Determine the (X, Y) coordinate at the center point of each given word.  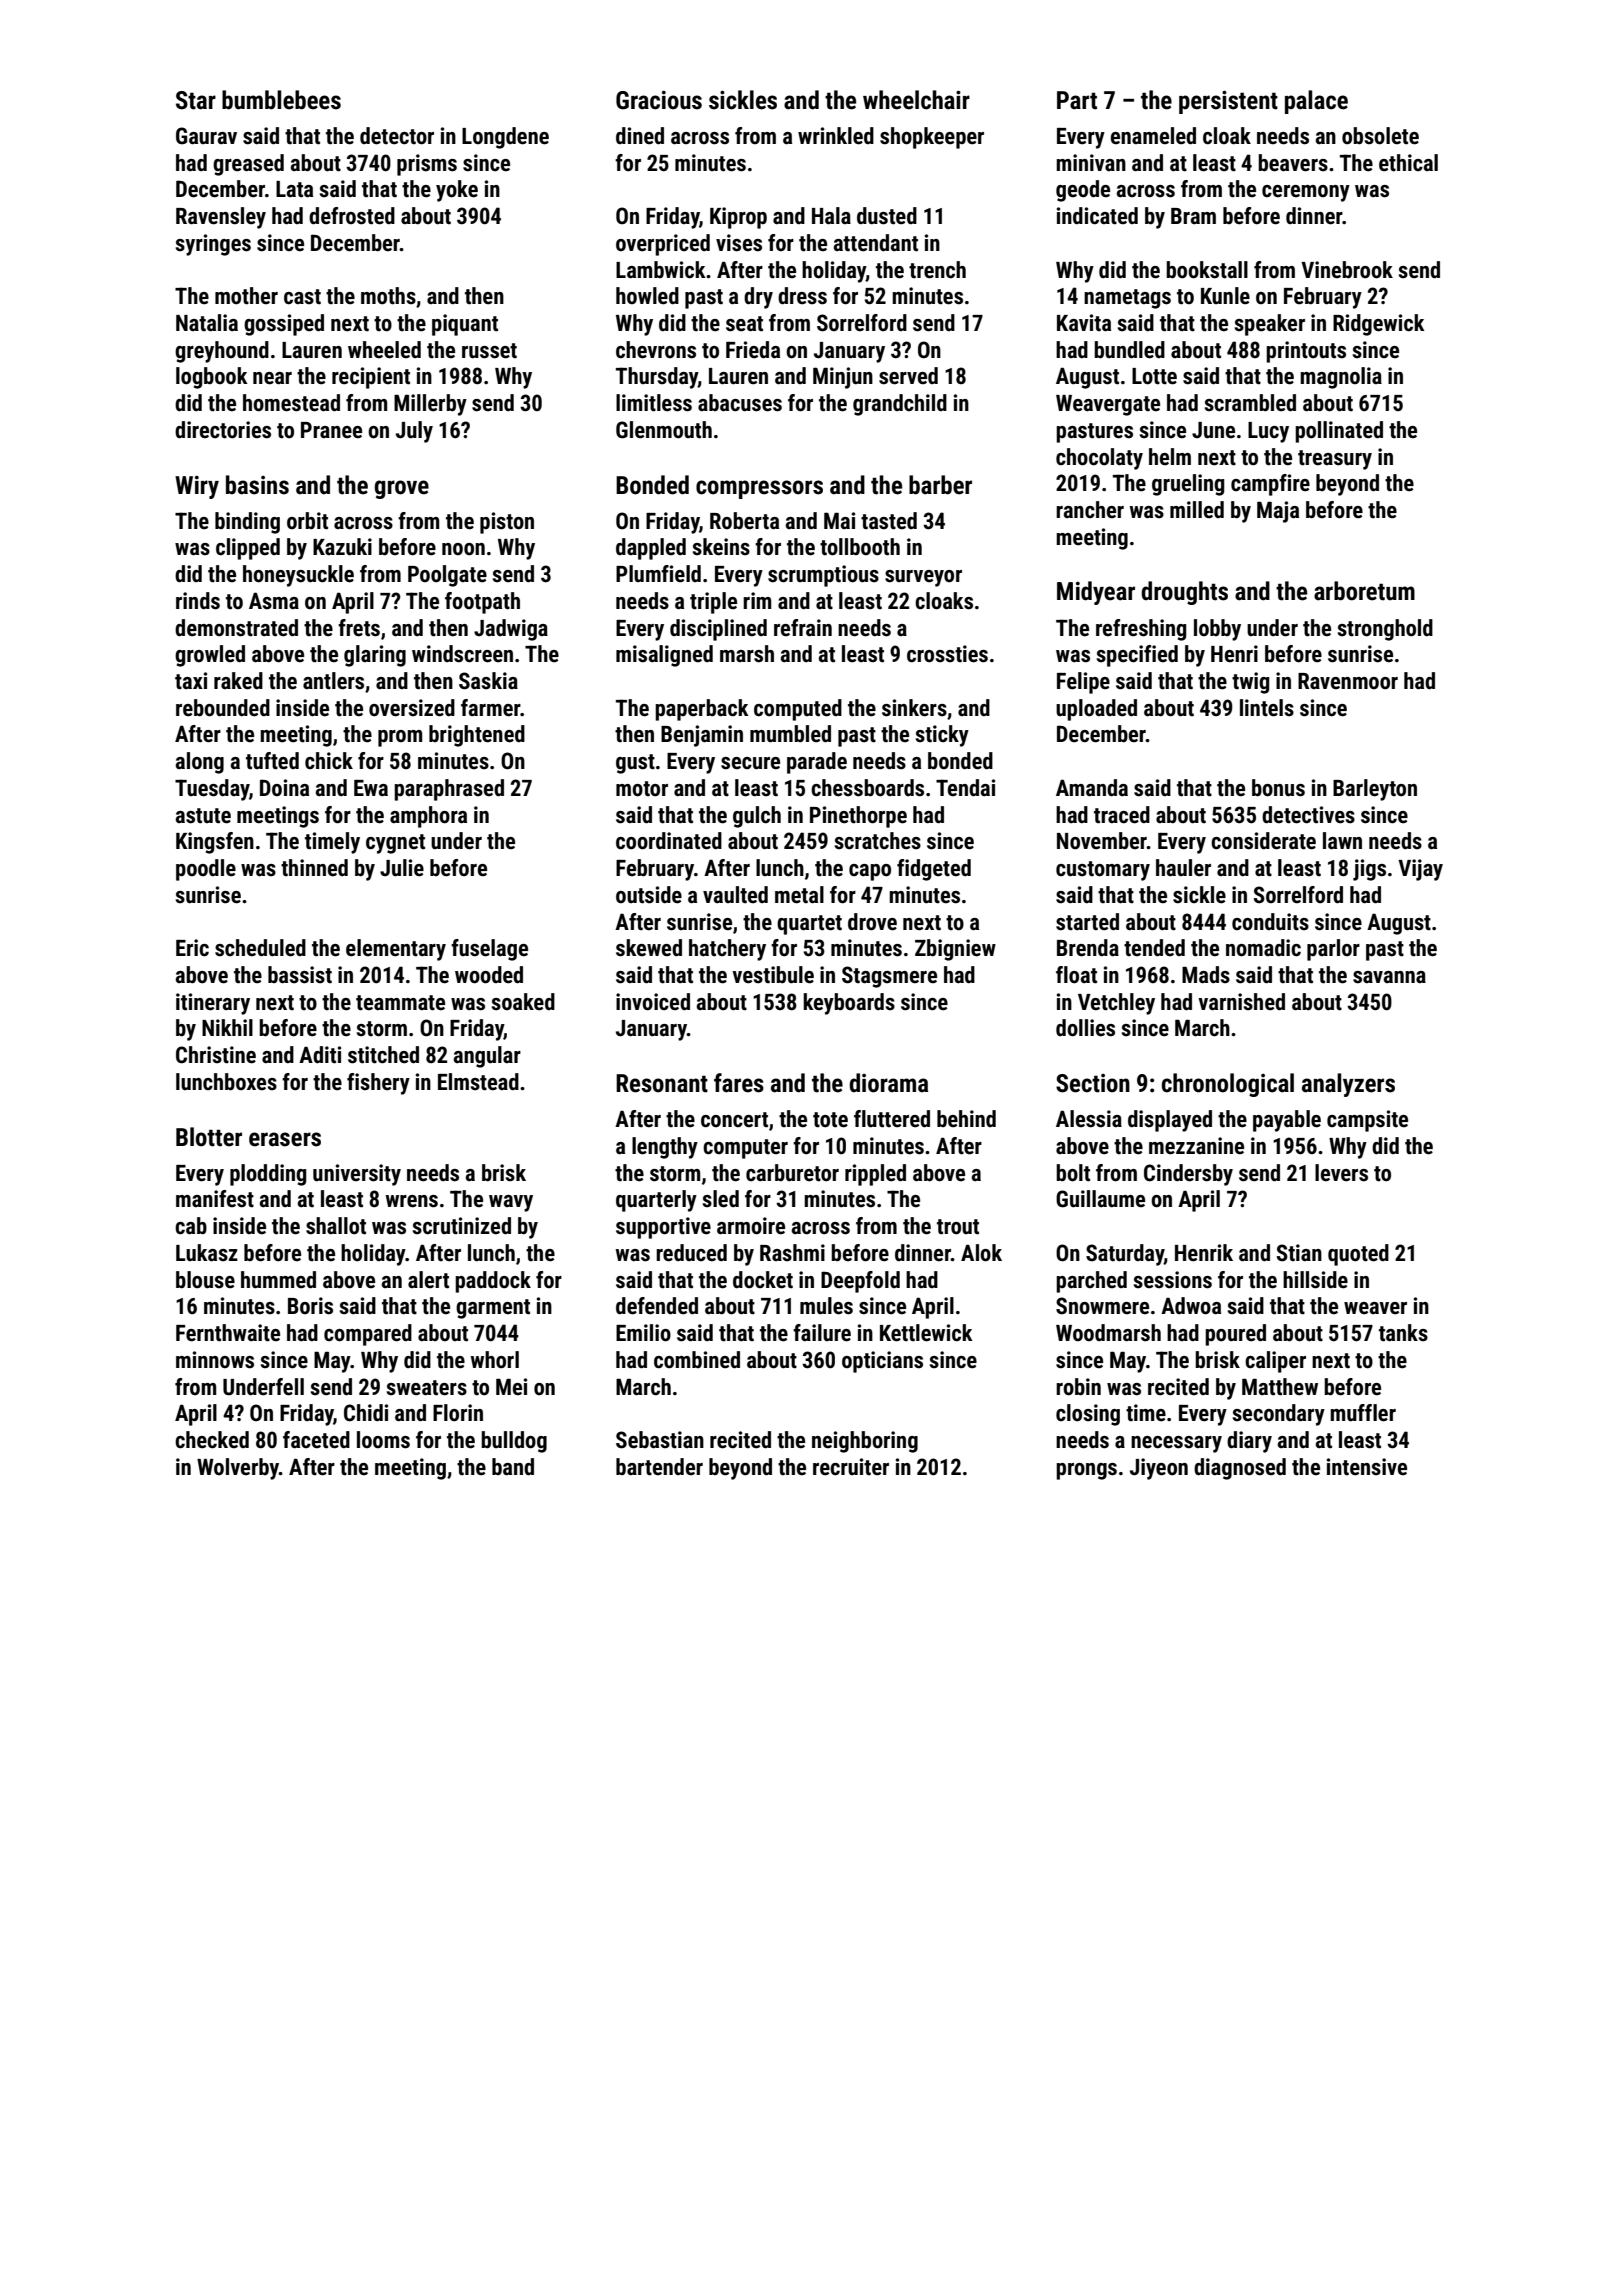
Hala (831, 216)
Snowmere (1102, 1306)
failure (822, 1333)
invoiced (653, 1002)
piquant (465, 325)
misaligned (664, 656)
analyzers (1348, 1085)
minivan (1091, 162)
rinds (198, 601)
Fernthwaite (228, 1333)
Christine (216, 1055)
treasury (1335, 460)
